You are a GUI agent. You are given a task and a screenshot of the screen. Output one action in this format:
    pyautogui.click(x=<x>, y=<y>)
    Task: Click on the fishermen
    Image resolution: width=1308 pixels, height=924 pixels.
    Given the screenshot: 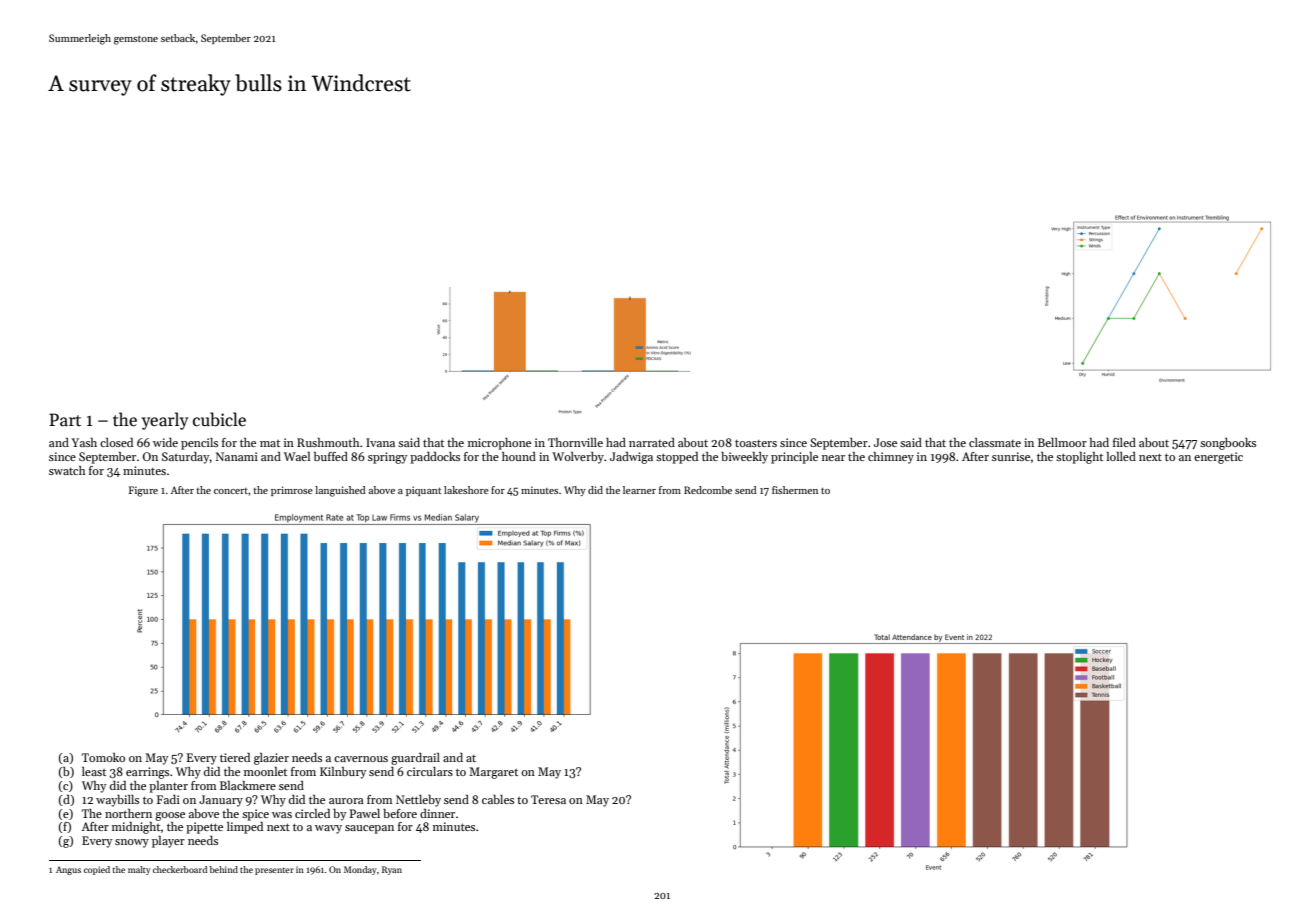 What is the action you would take?
    pyautogui.click(x=795, y=490)
